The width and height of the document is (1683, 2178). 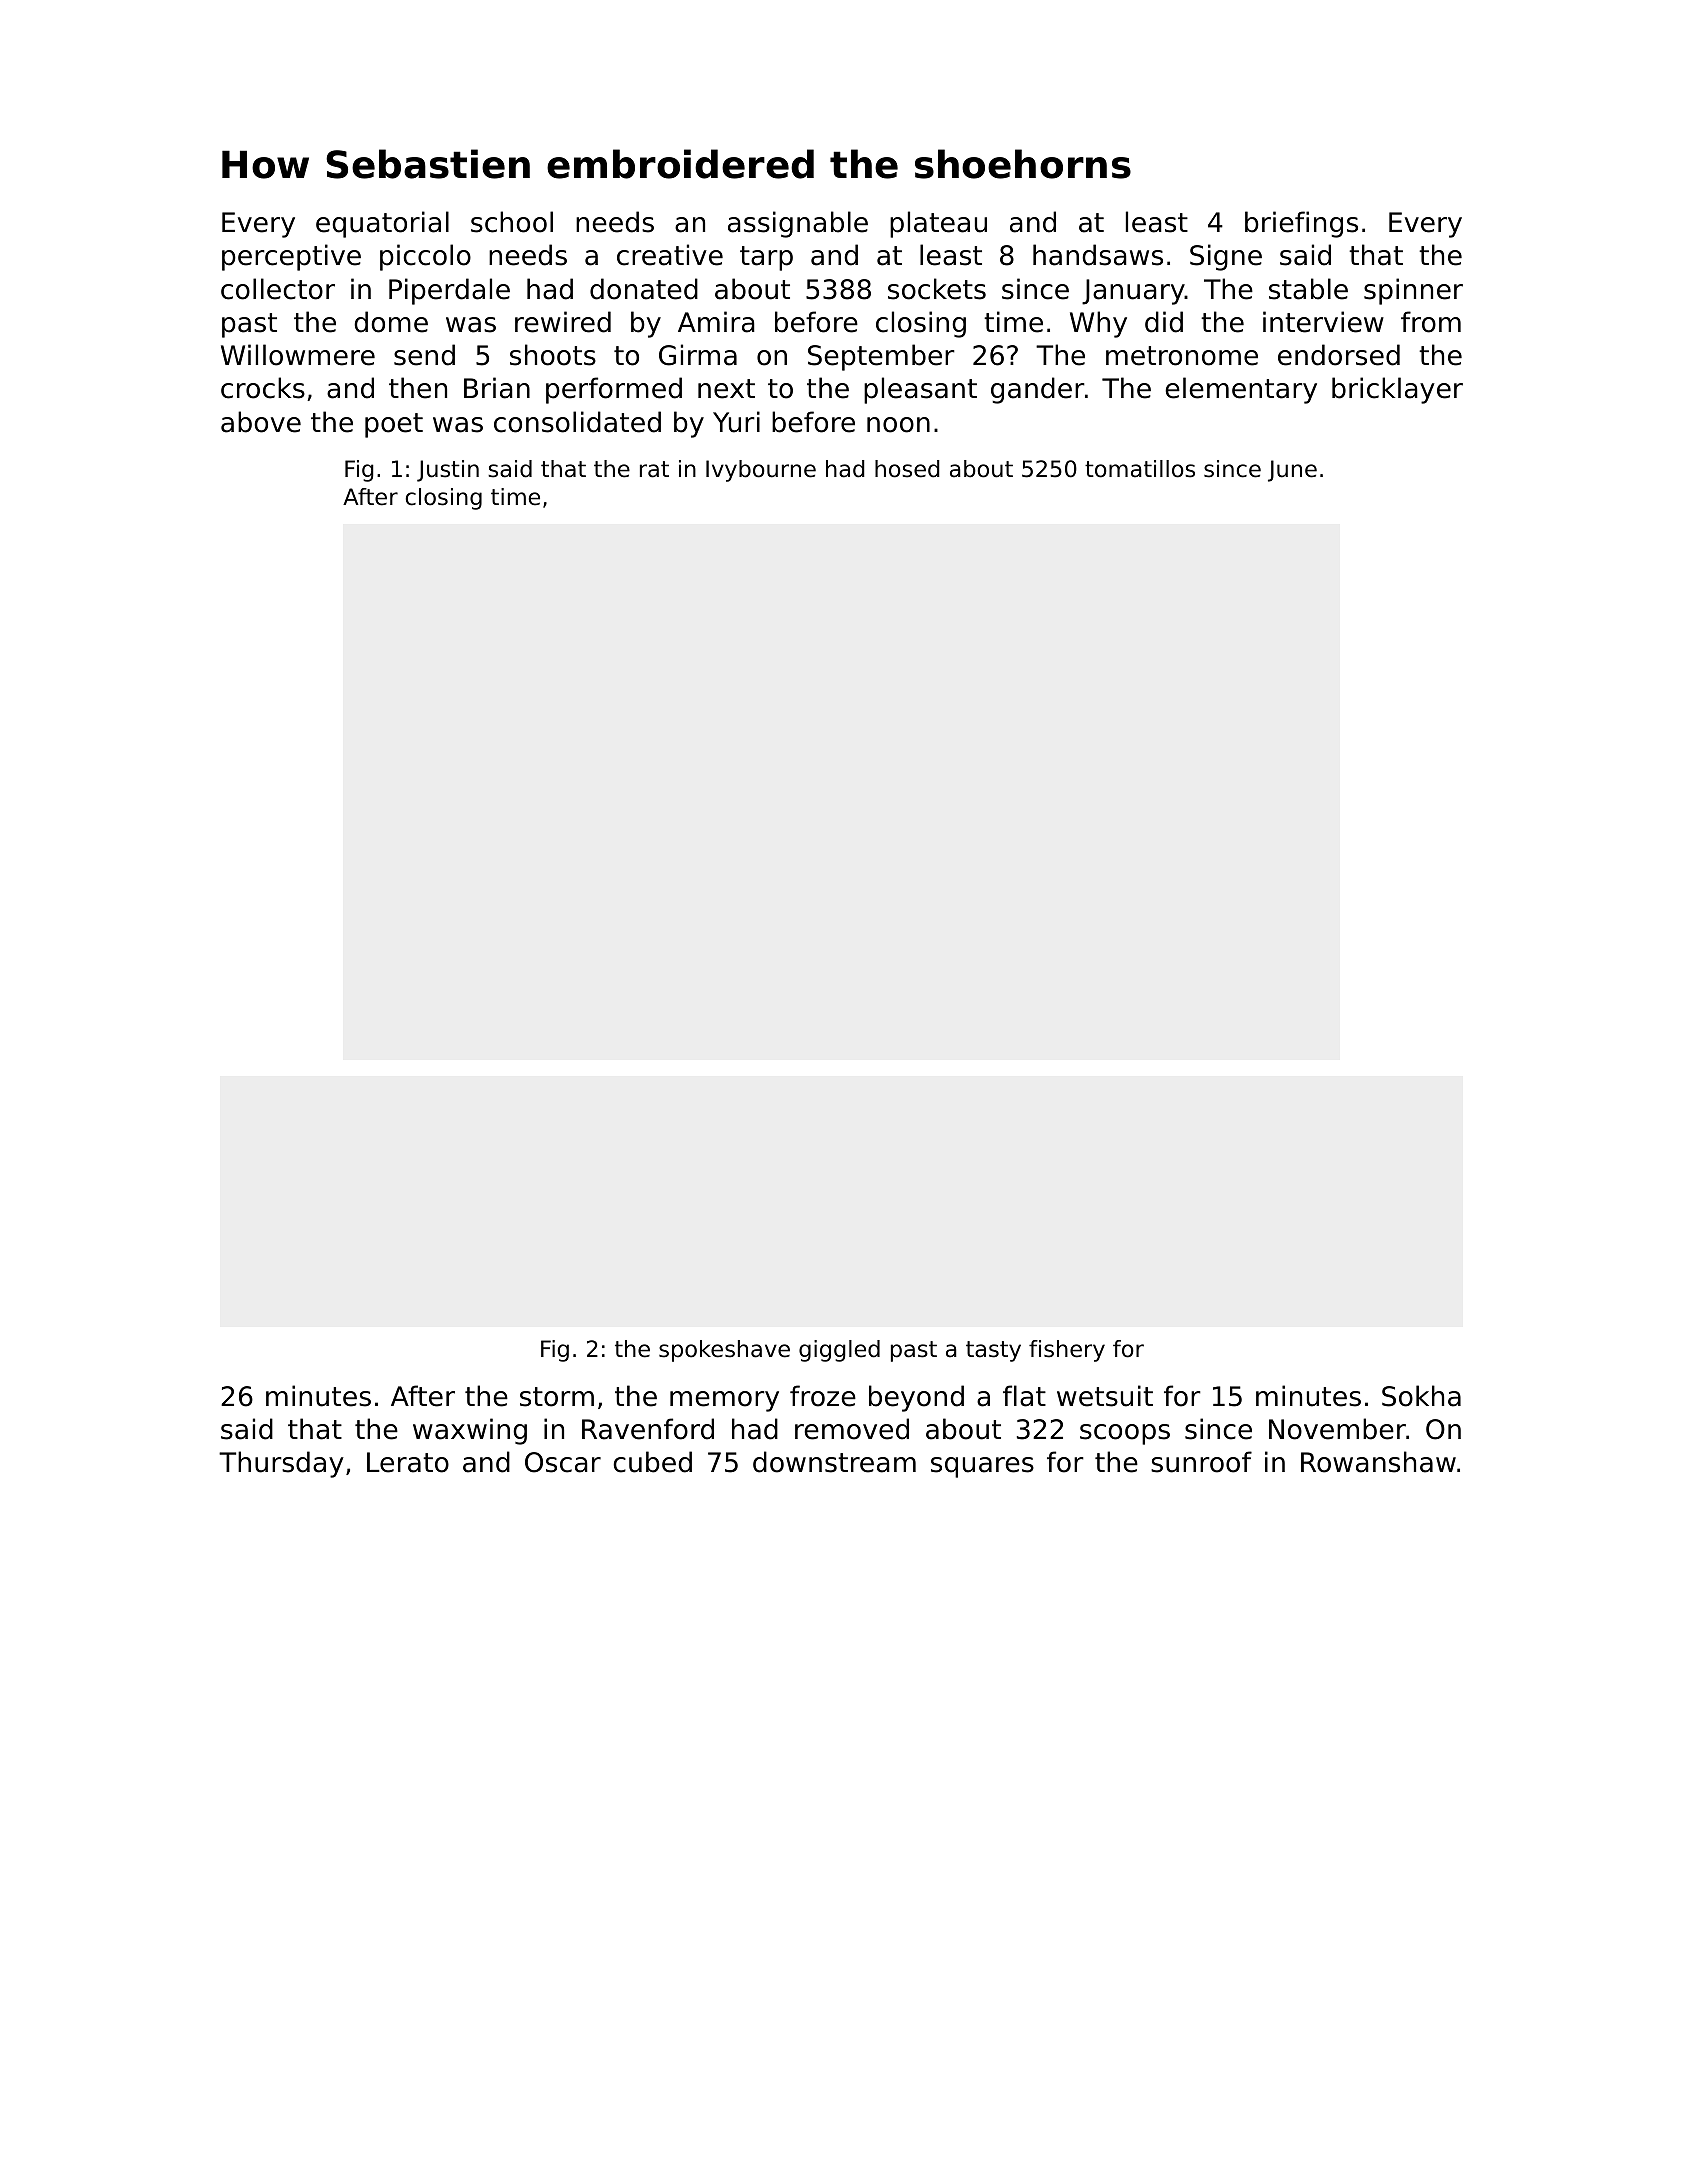 I want to click on June, so click(x=1292, y=471).
